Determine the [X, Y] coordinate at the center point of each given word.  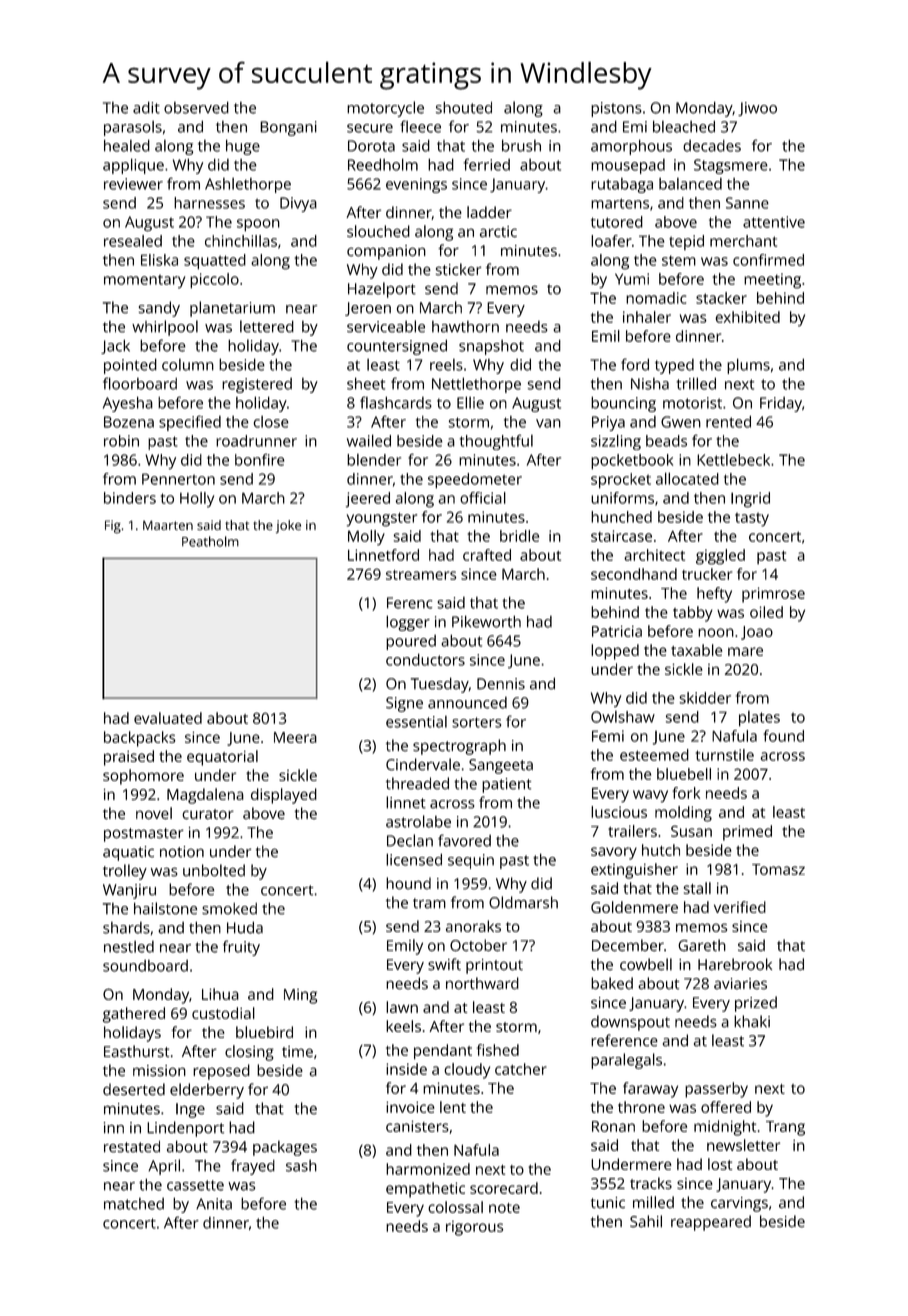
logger [408, 623]
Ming [300, 996]
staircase [621, 536]
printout [494, 966]
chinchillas [241, 241]
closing [249, 1053]
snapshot [491, 347]
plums [748, 366]
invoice [410, 1107]
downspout [630, 1023]
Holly [197, 500]
